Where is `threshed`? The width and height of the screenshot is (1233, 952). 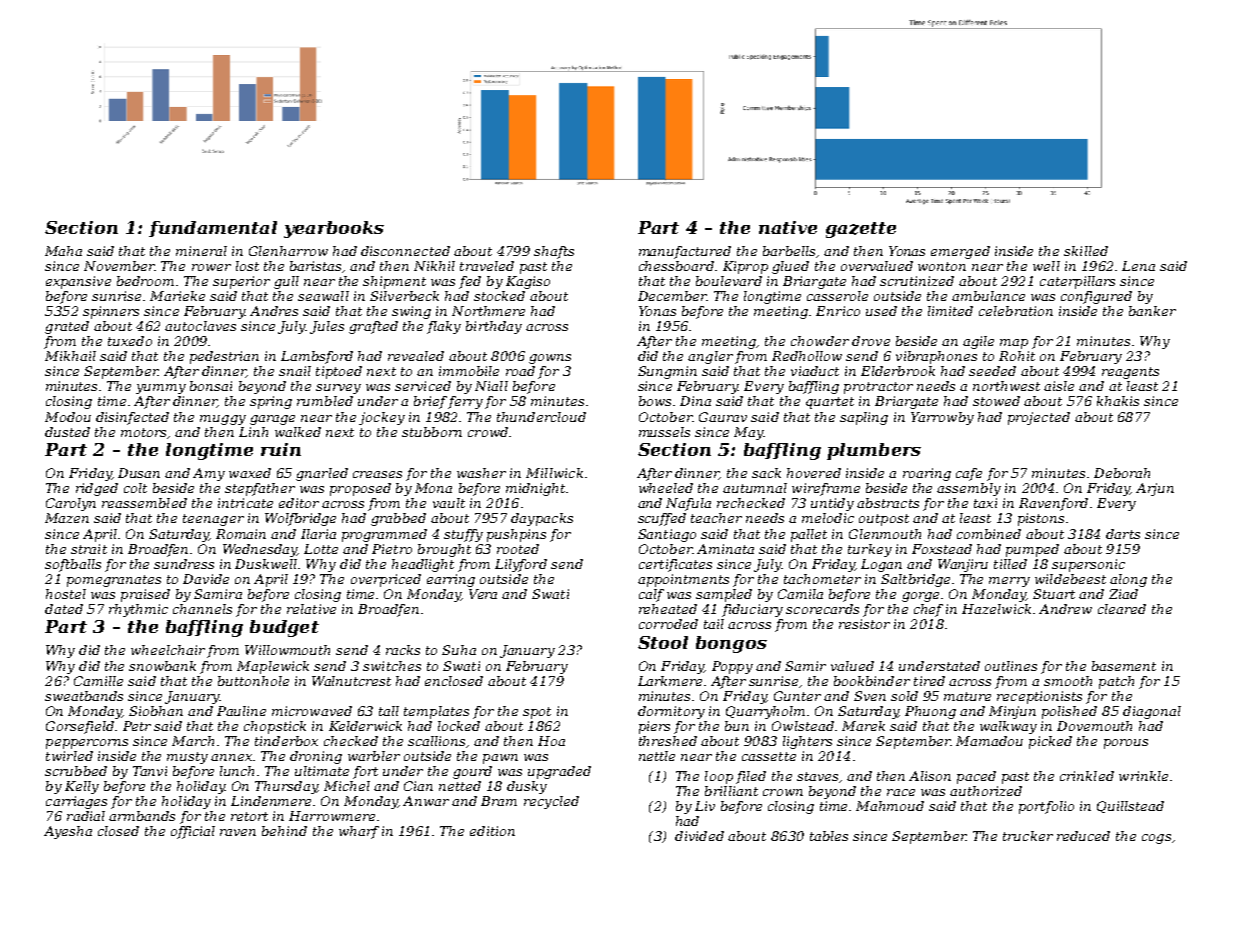
threshed is located at coordinates (668, 741).
